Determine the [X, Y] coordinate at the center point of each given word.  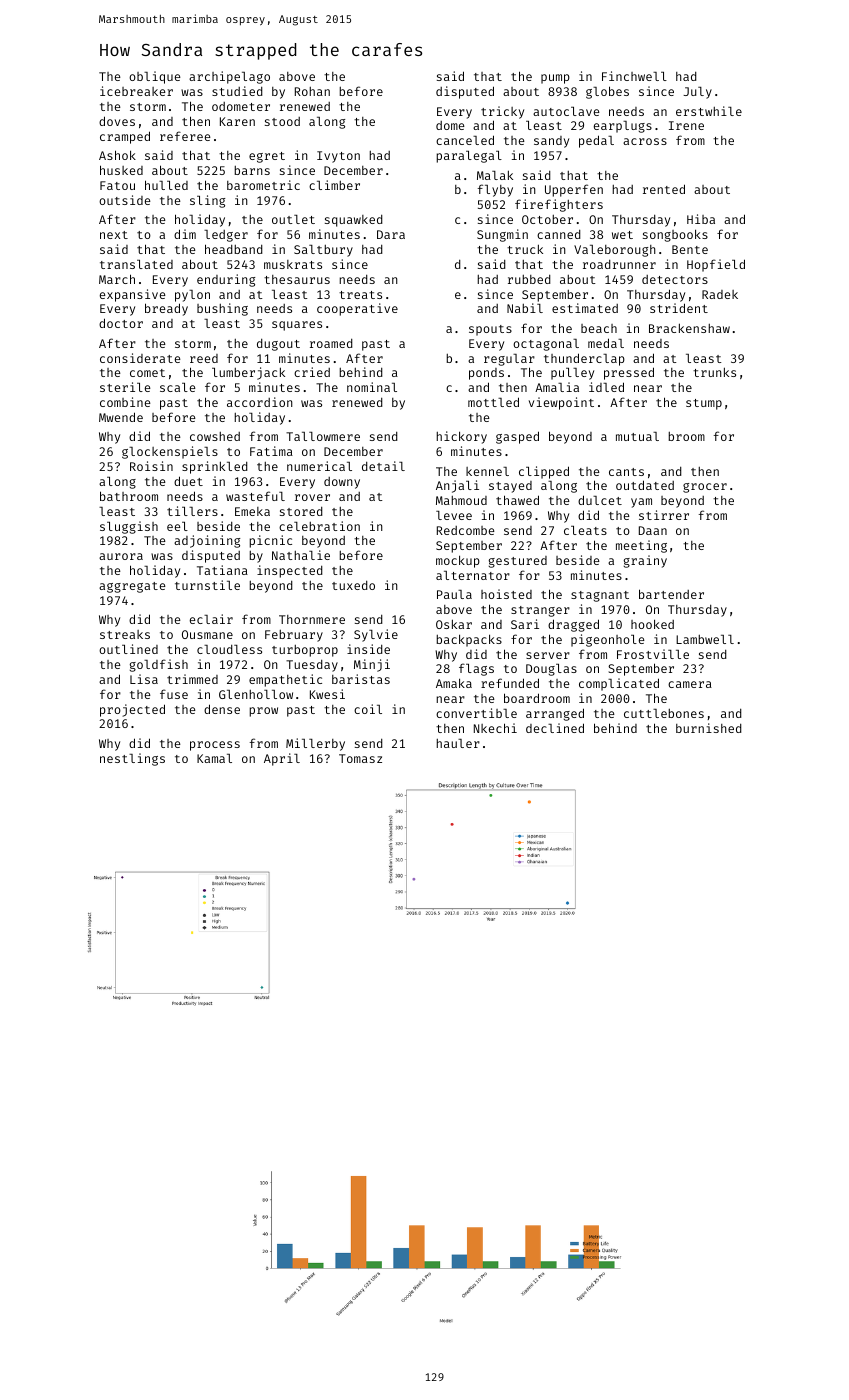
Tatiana [222, 570]
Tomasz [360, 758]
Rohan [312, 91]
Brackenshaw [689, 328]
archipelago [229, 77]
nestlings [132, 759]
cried [312, 372]
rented [664, 189]
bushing [222, 309]
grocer [705, 488]
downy [342, 483]
